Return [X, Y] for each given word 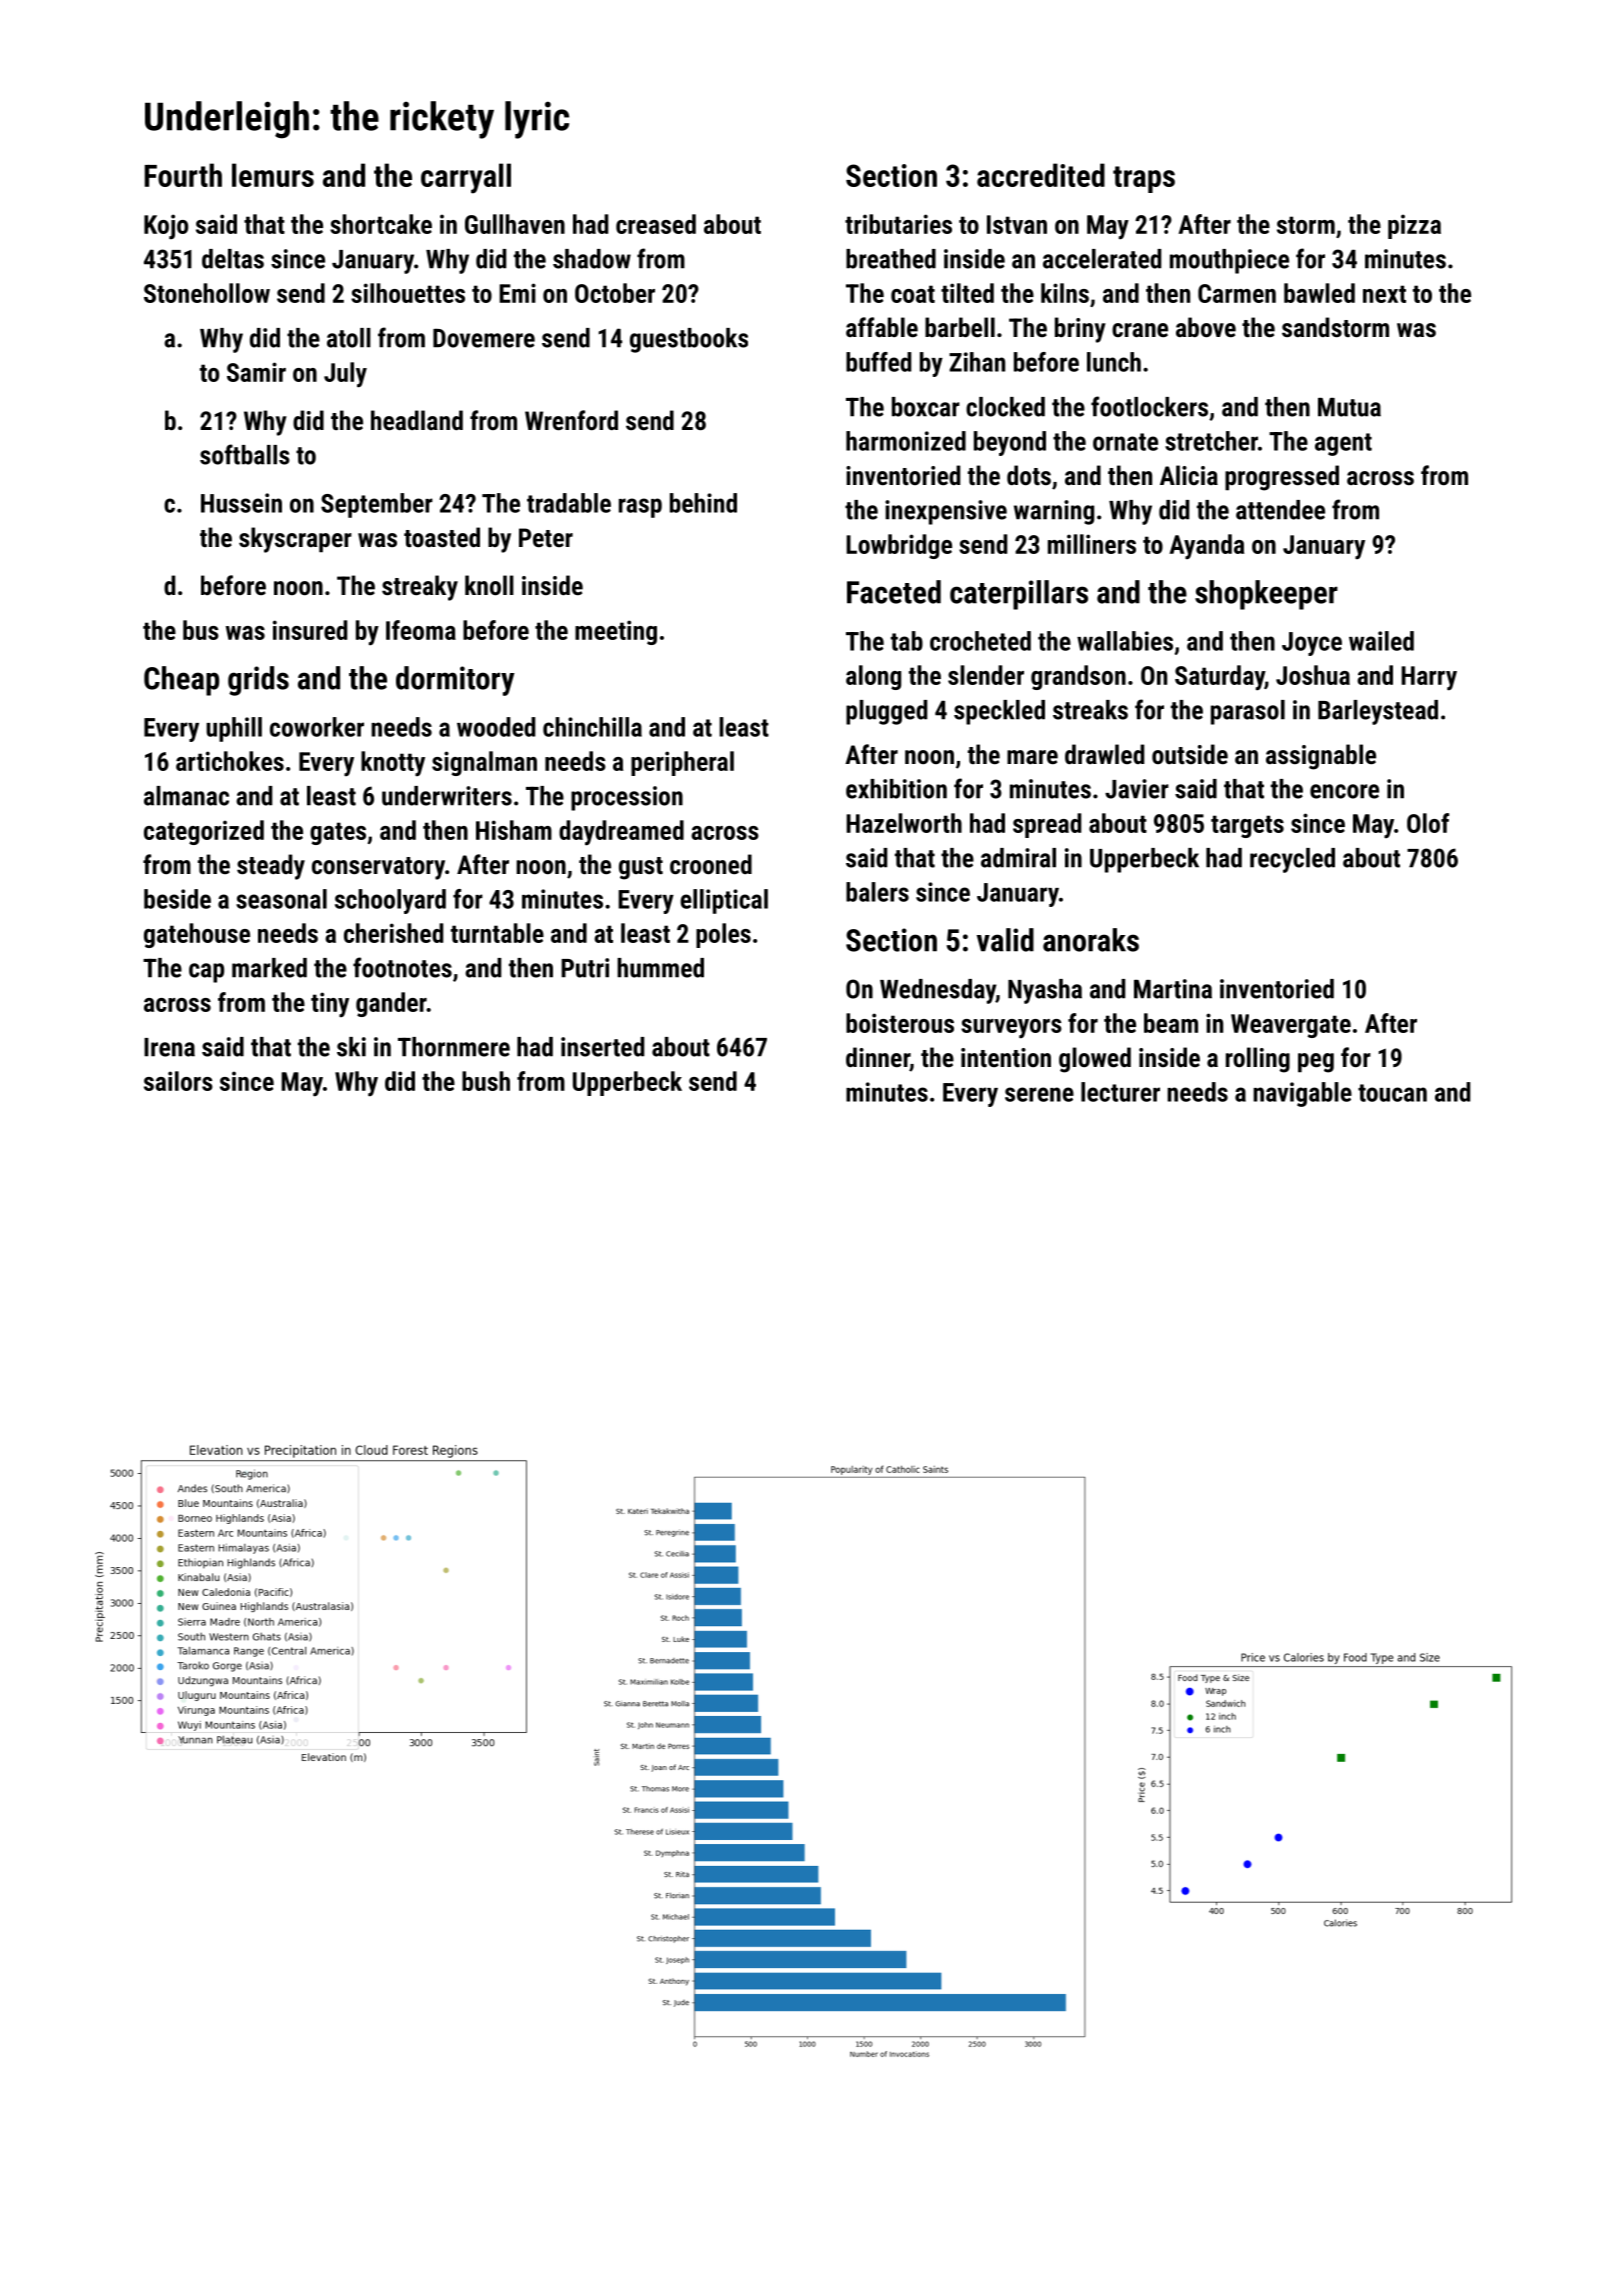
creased [656, 224]
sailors [178, 1081]
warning [1054, 512]
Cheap [181, 681]
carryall [466, 178]
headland [417, 420]
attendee [1280, 510]
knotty [393, 763]
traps [1144, 179]
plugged [886, 712]
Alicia [1189, 475]
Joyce [1312, 644]
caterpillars [1019, 595]
